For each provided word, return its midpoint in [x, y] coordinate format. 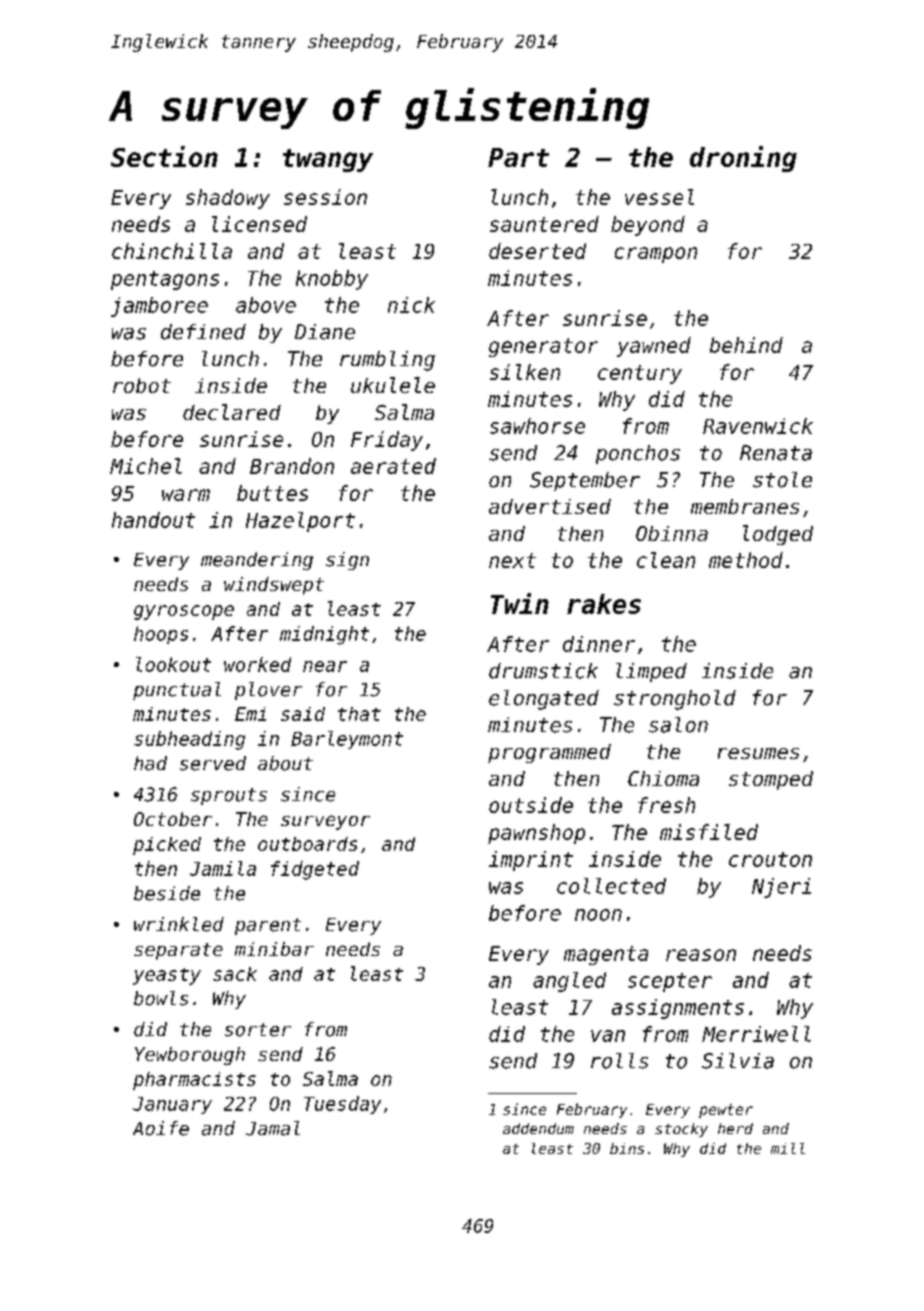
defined [203, 332]
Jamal [273, 1128]
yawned [654, 347]
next [512, 560]
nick [411, 305]
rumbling [387, 361]
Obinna [672, 533]
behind [746, 345]
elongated [544, 700]
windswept [274, 586]
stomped [771, 780]
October [173, 819]
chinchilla [172, 251]
